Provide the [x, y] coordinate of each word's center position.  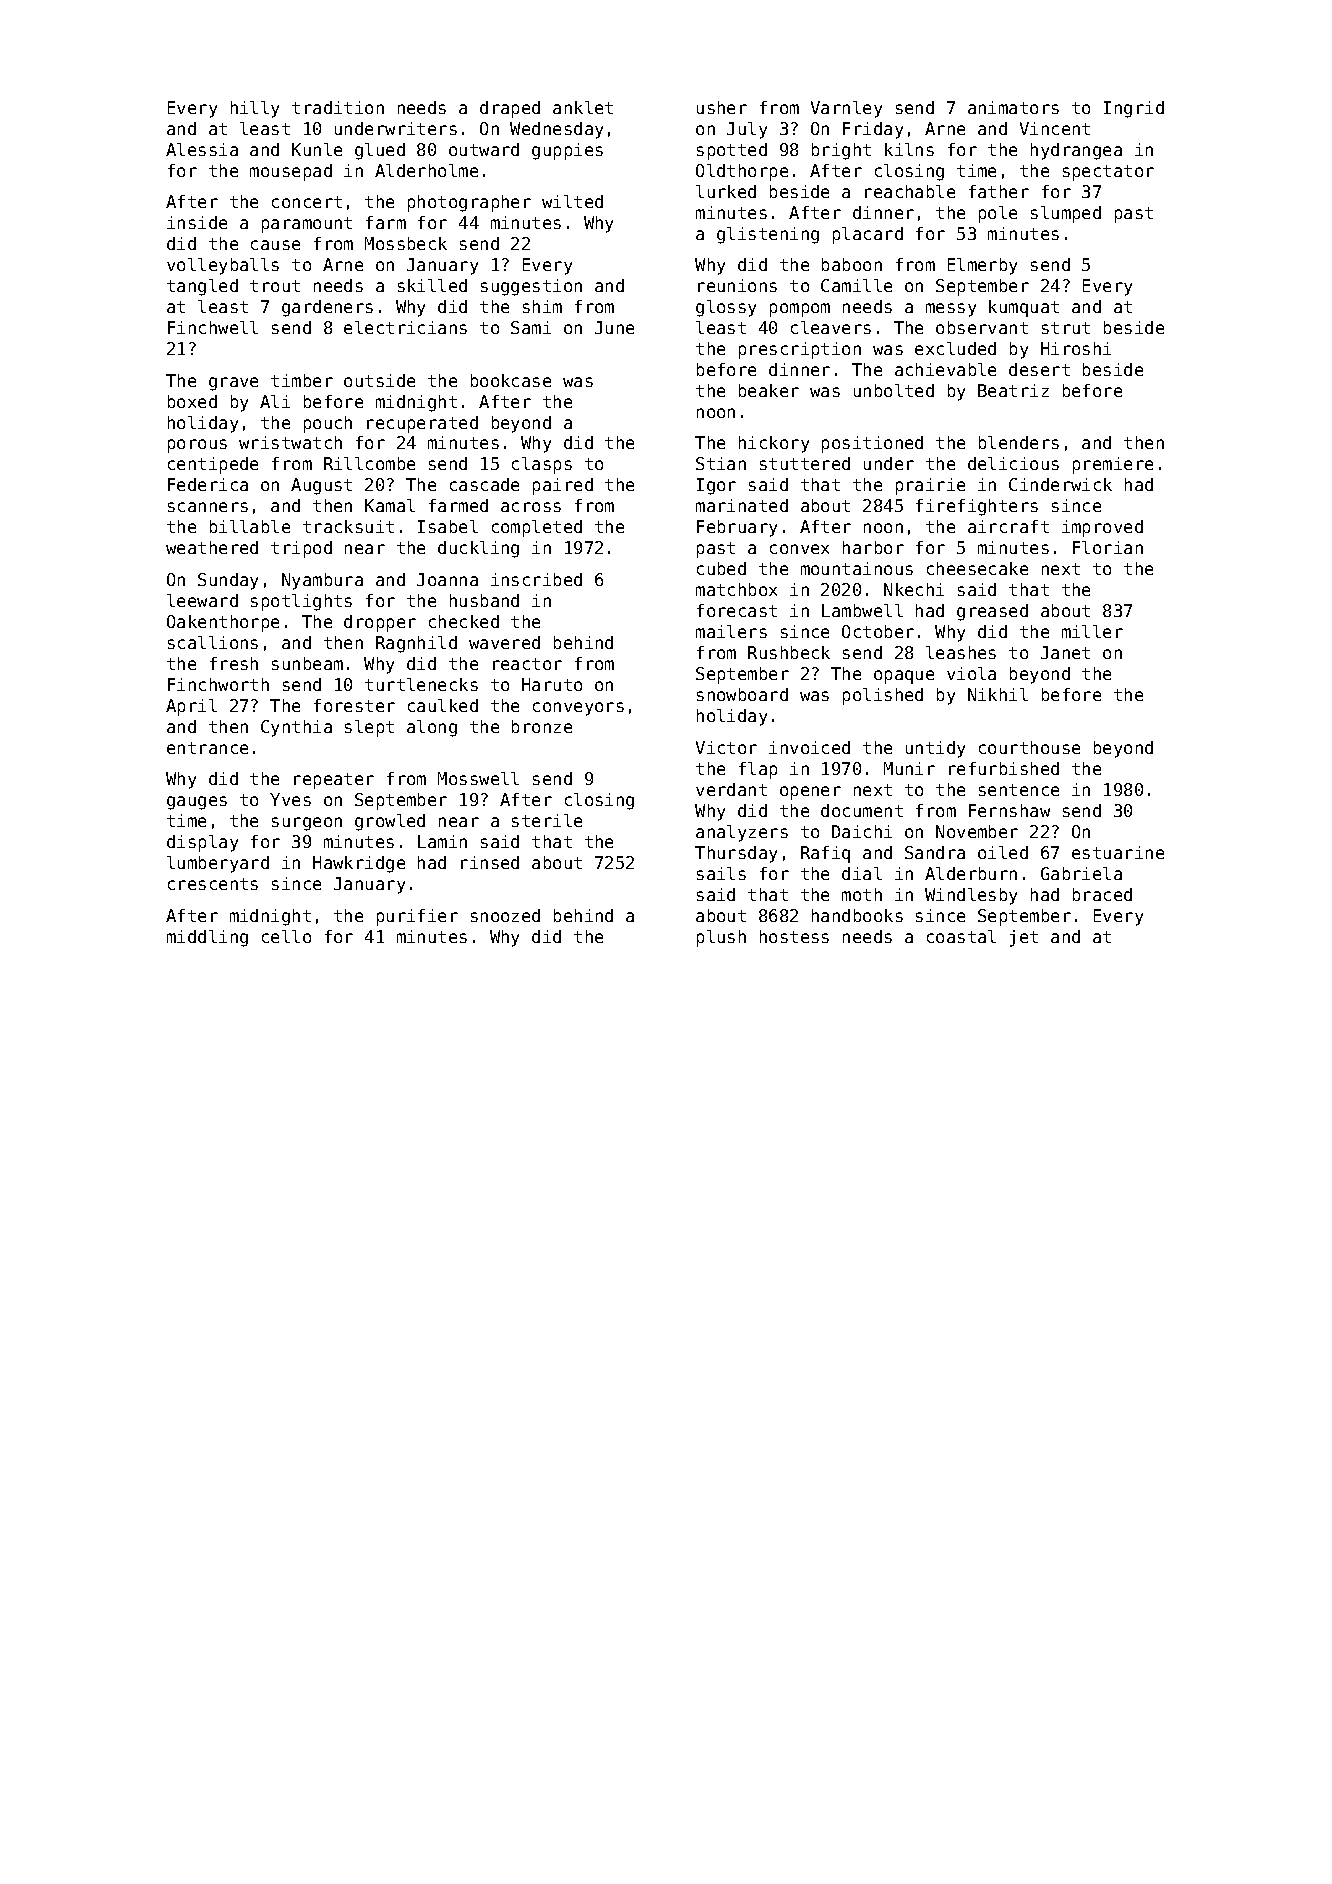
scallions [213, 642]
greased [992, 612]
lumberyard [218, 864]
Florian [1108, 547]
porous [197, 446]
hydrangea [1076, 151]
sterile [547, 820]
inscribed [536, 579]
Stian [721, 463]
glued [380, 151]
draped [510, 109]
